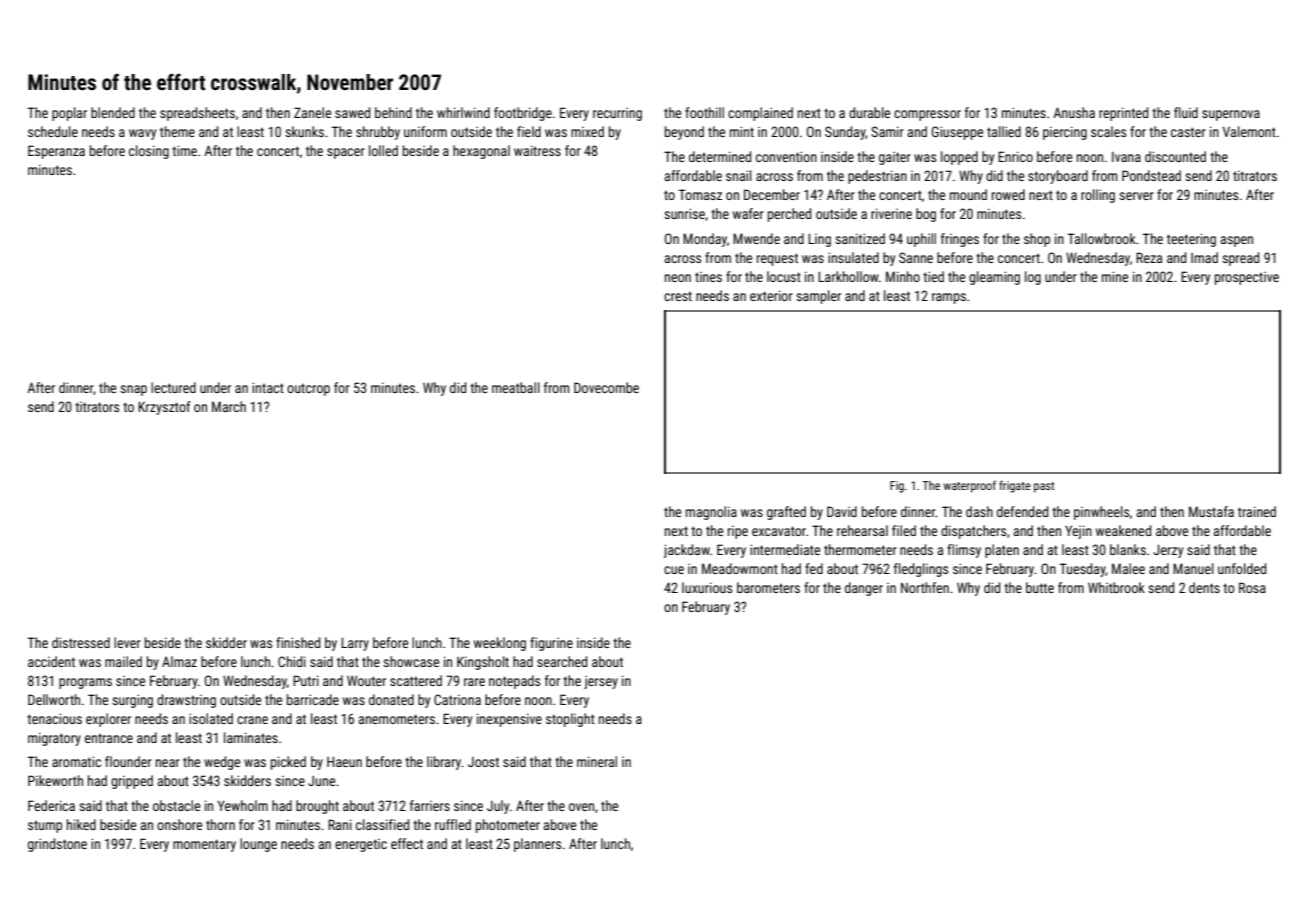 The height and width of the screenshot is (924, 1308). I want to click on brought, so click(317, 807).
